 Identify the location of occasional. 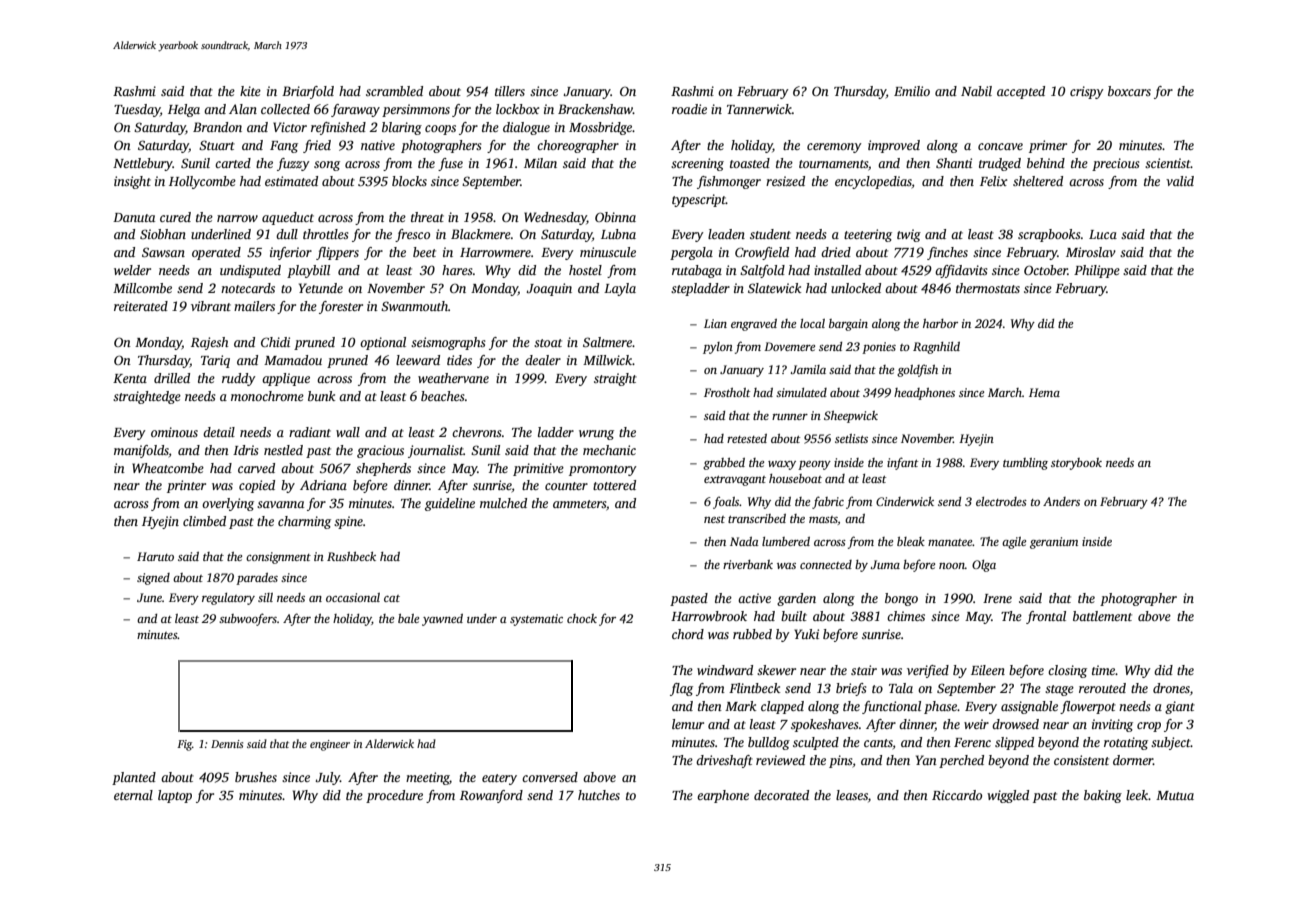
(353, 597).
